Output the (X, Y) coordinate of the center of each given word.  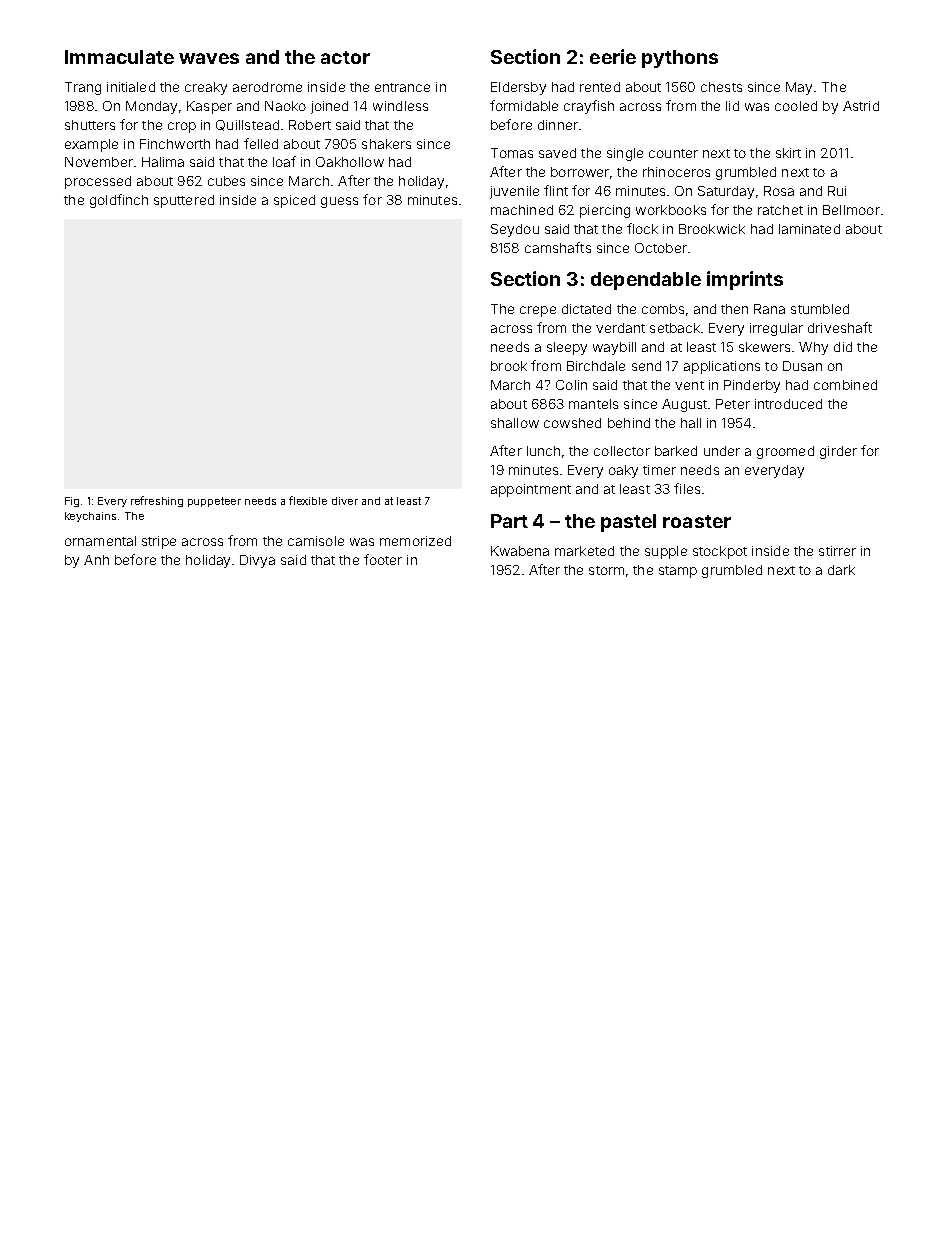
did (843, 347)
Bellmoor (851, 210)
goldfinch (119, 201)
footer (383, 559)
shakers (386, 144)
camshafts (558, 247)
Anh (96, 560)
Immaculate (119, 57)
